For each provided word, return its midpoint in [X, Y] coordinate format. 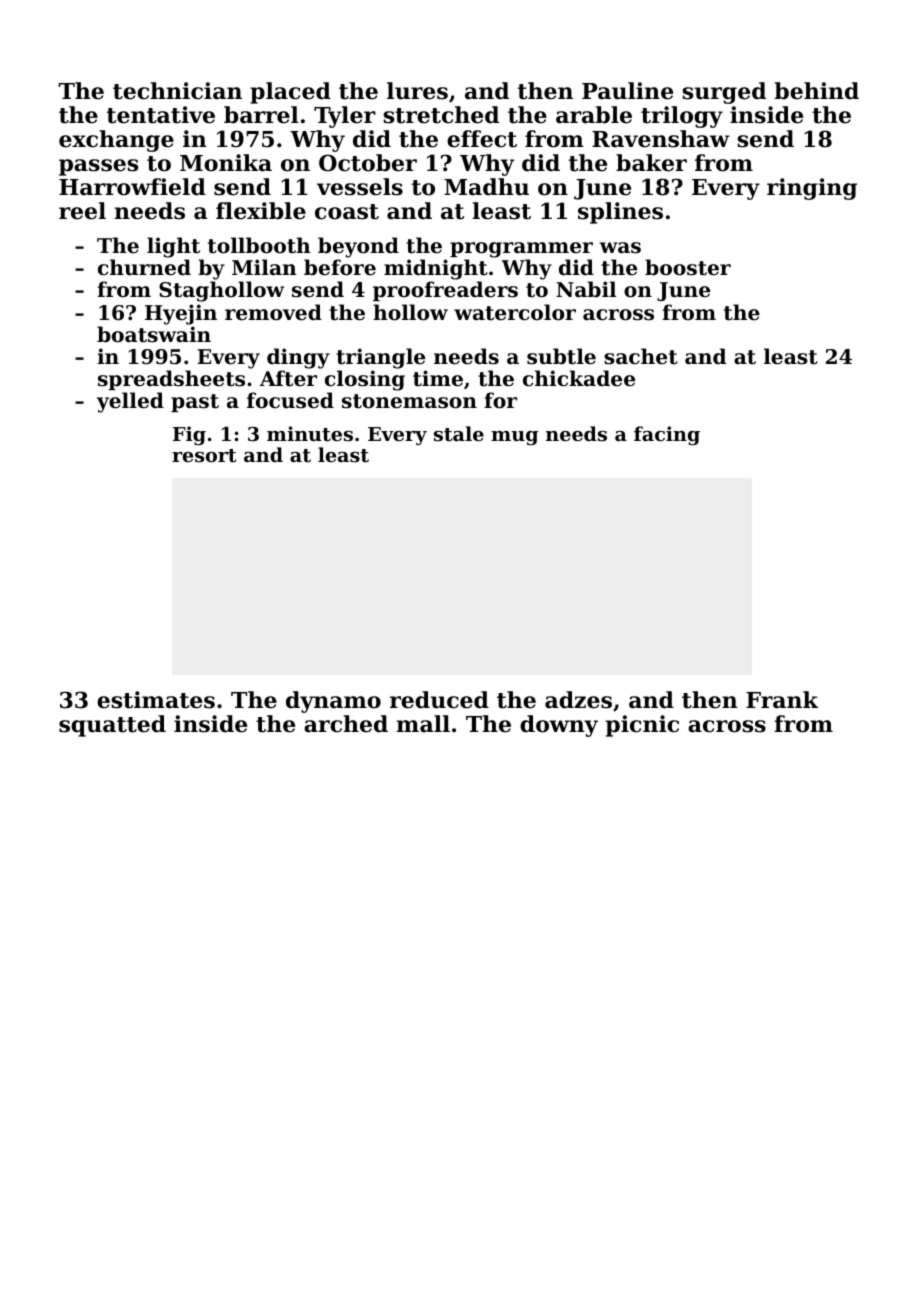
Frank [782, 700]
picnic [642, 726]
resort [204, 456]
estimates [156, 700]
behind [816, 91]
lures [417, 91]
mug [514, 438]
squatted [112, 726]
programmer [521, 250]
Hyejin [181, 314]
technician [177, 91]
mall [423, 724]
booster [688, 267]
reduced [439, 700]
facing [667, 435]
